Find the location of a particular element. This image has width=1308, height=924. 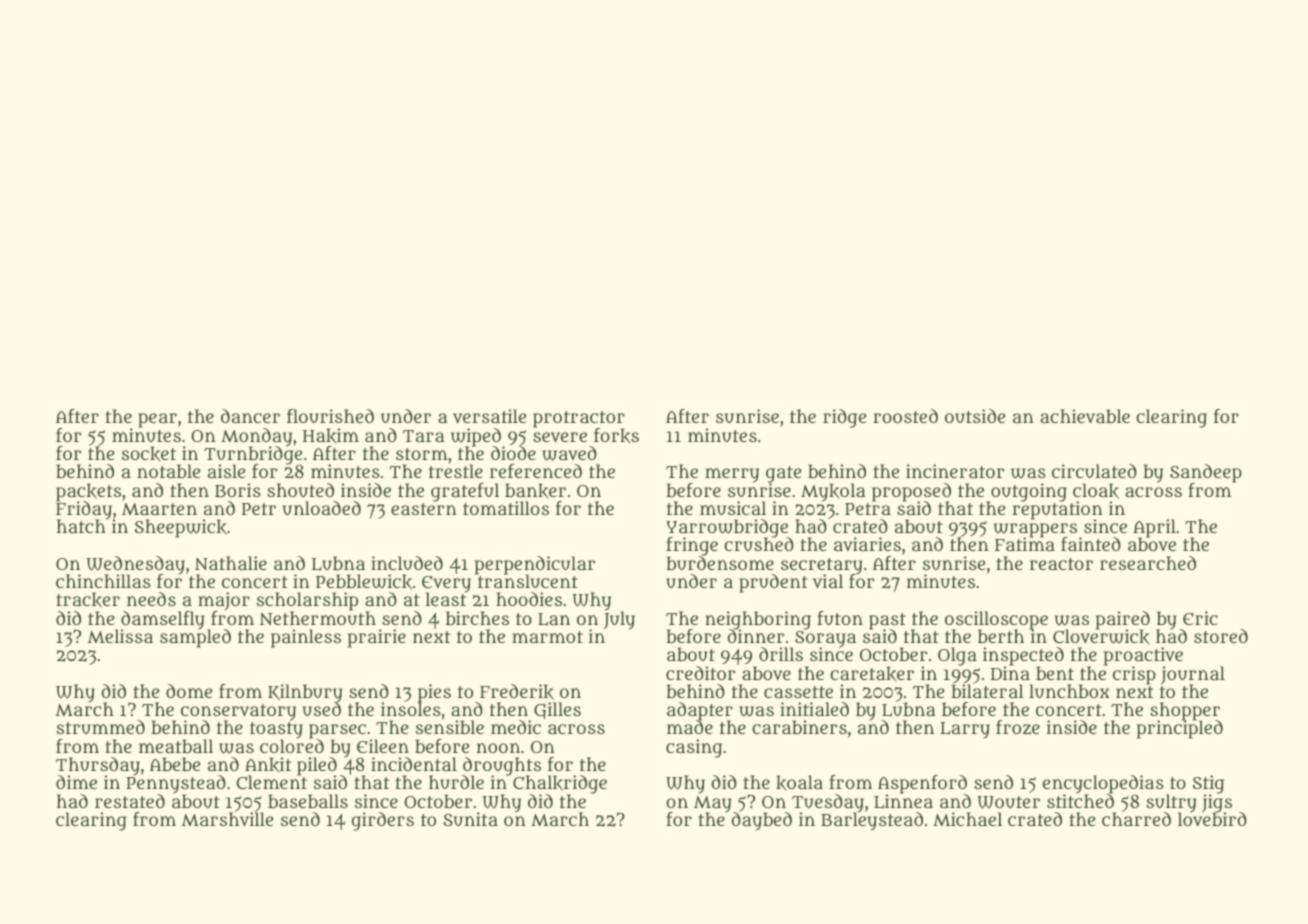

reactor is located at coordinates (1061, 564).
